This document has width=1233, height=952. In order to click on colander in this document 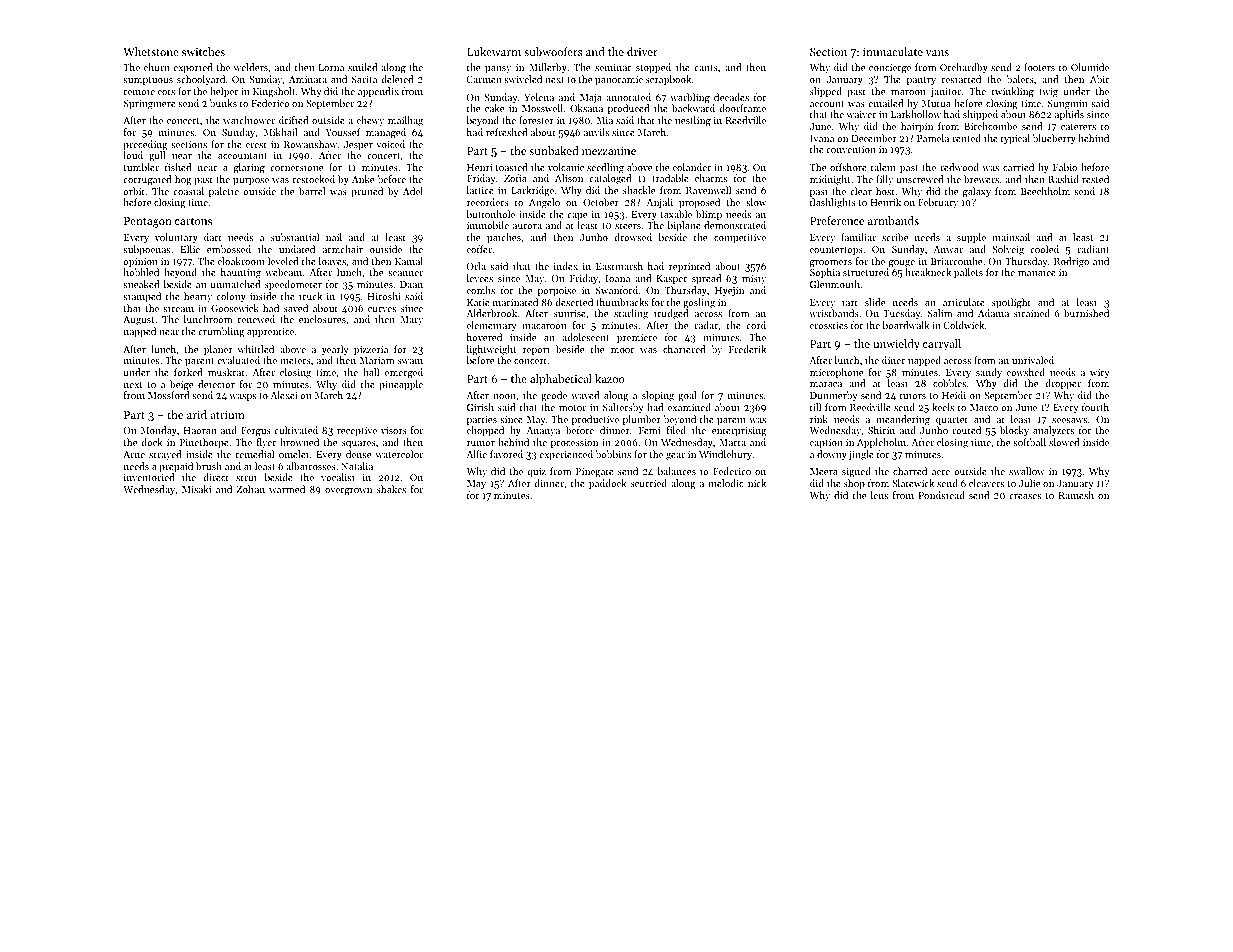, I will do `click(692, 167)`.
